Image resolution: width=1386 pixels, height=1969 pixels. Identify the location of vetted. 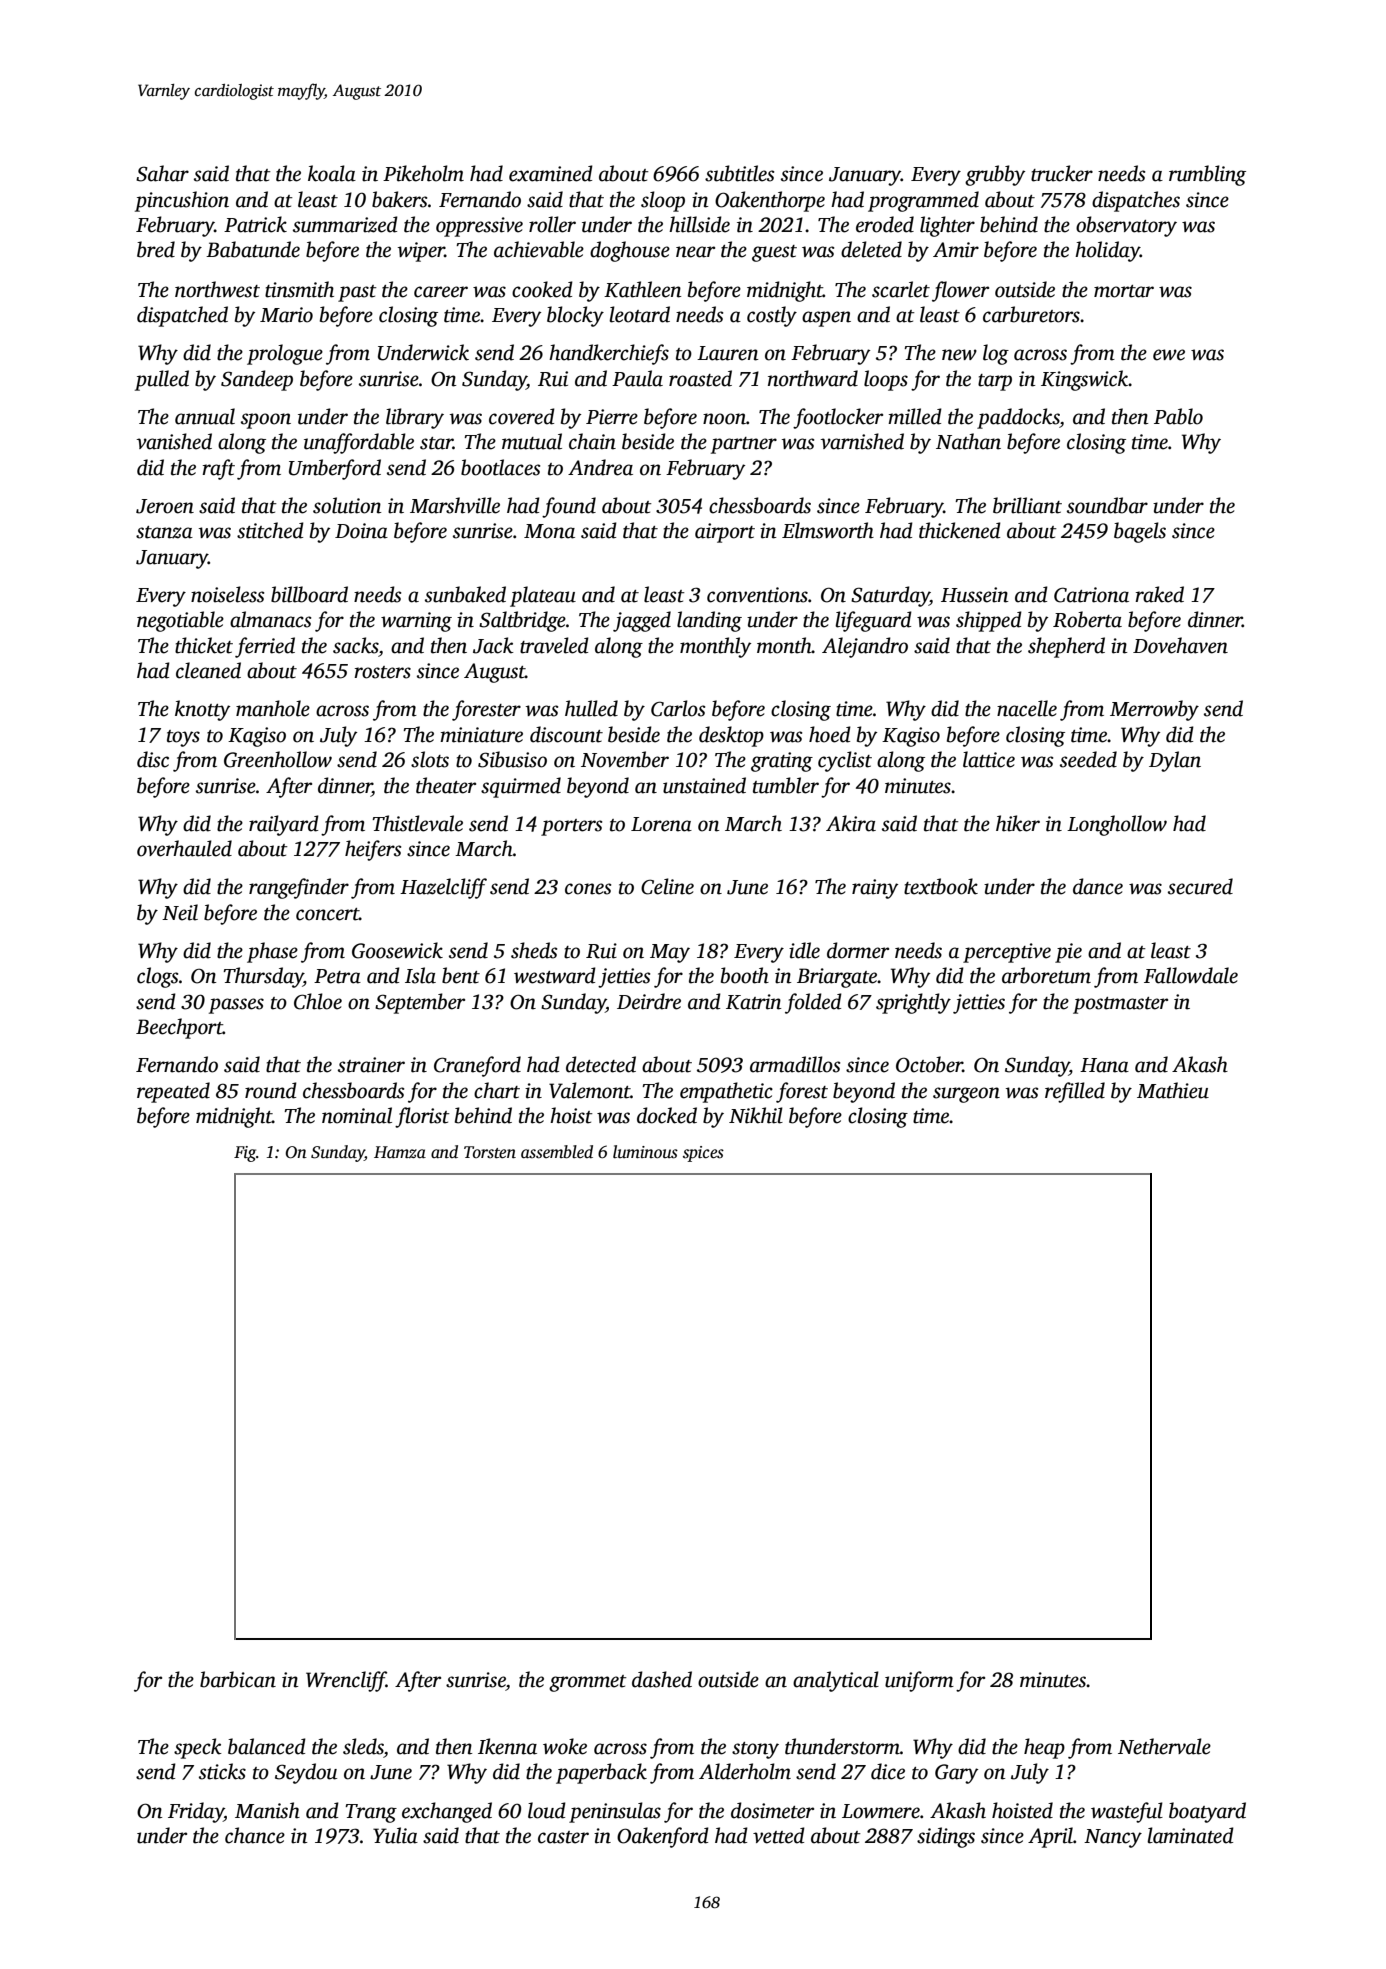
(779, 1835).
